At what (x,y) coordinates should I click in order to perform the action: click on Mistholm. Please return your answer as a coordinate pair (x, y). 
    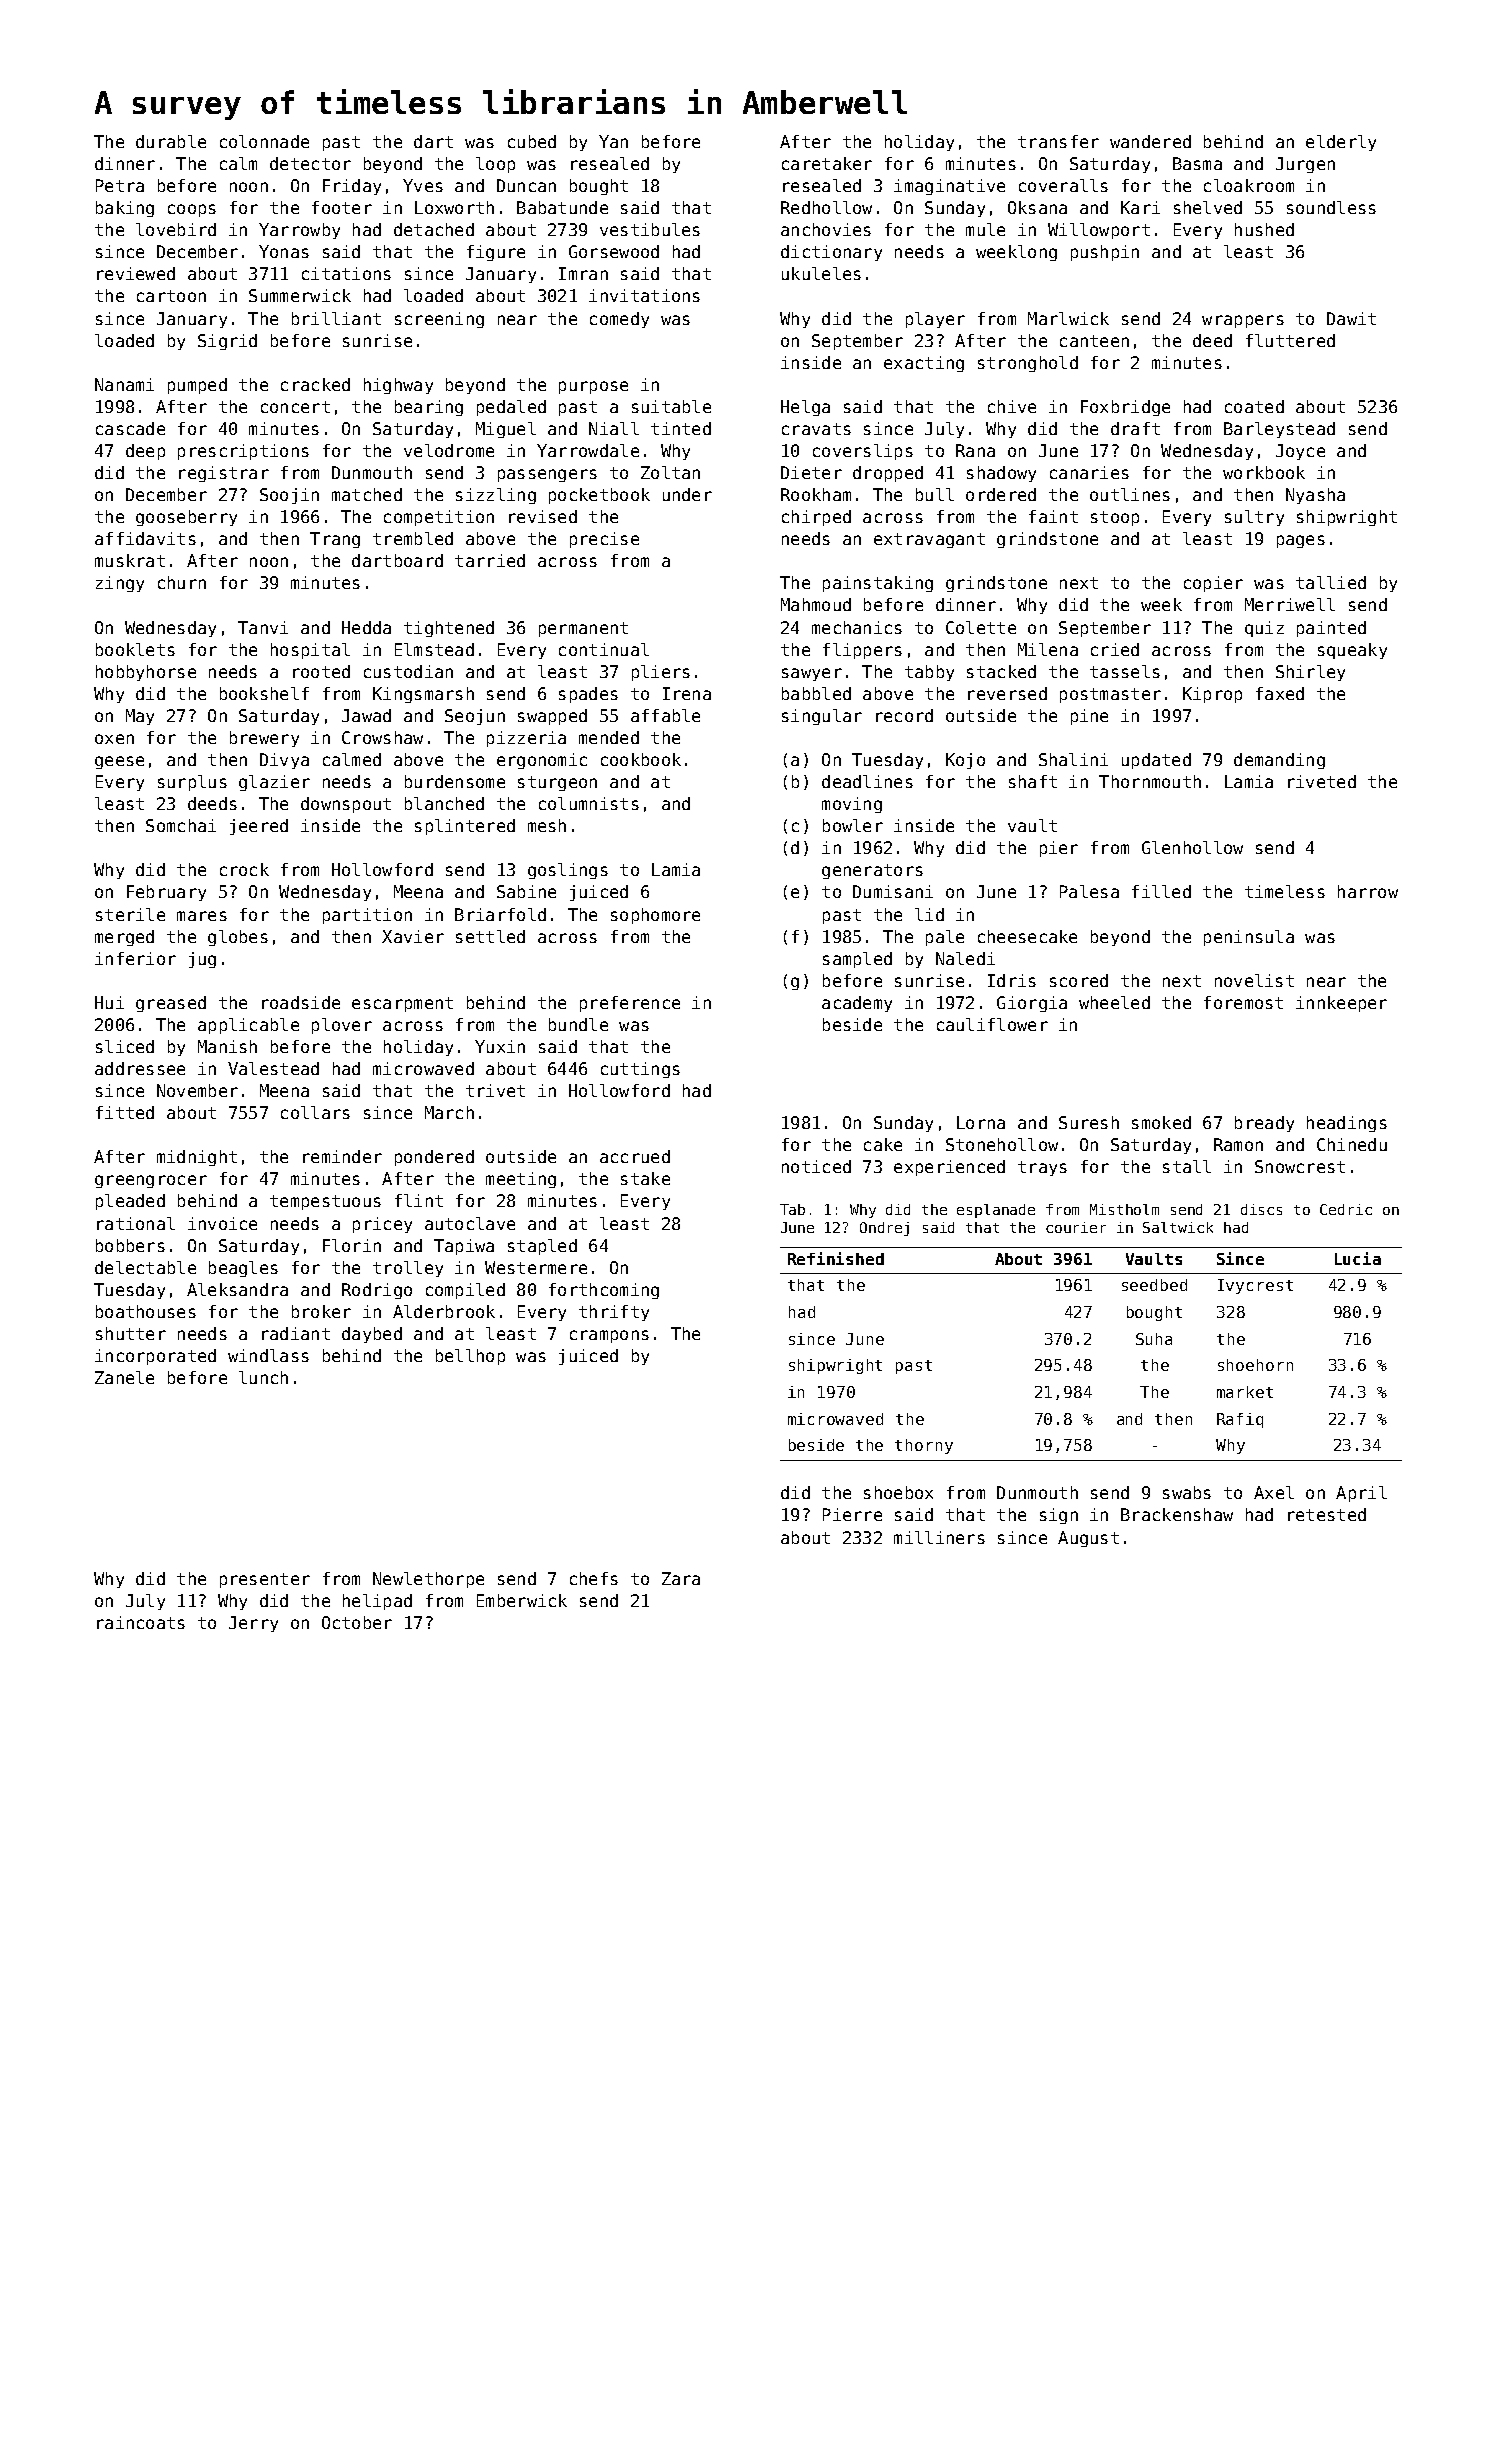
    Looking at the image, I should click on (1124, 1209).
